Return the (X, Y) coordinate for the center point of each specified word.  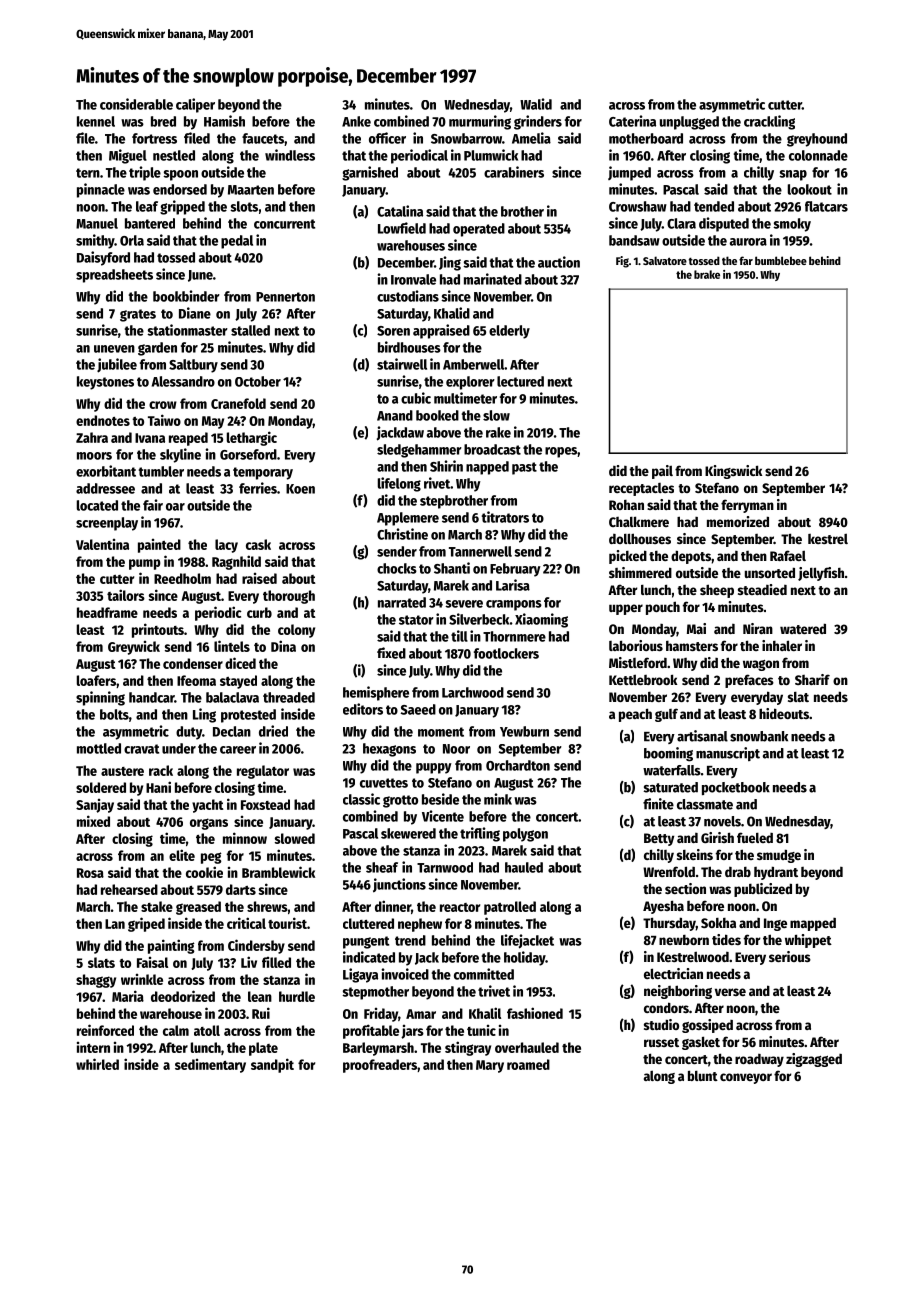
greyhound (817, 140)
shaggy (96, 981)
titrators (505, 517)
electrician (673, 973)
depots (691, 557)
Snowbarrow (466, 138)
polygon (525, 835)
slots (244, 206)
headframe (107, 612)
